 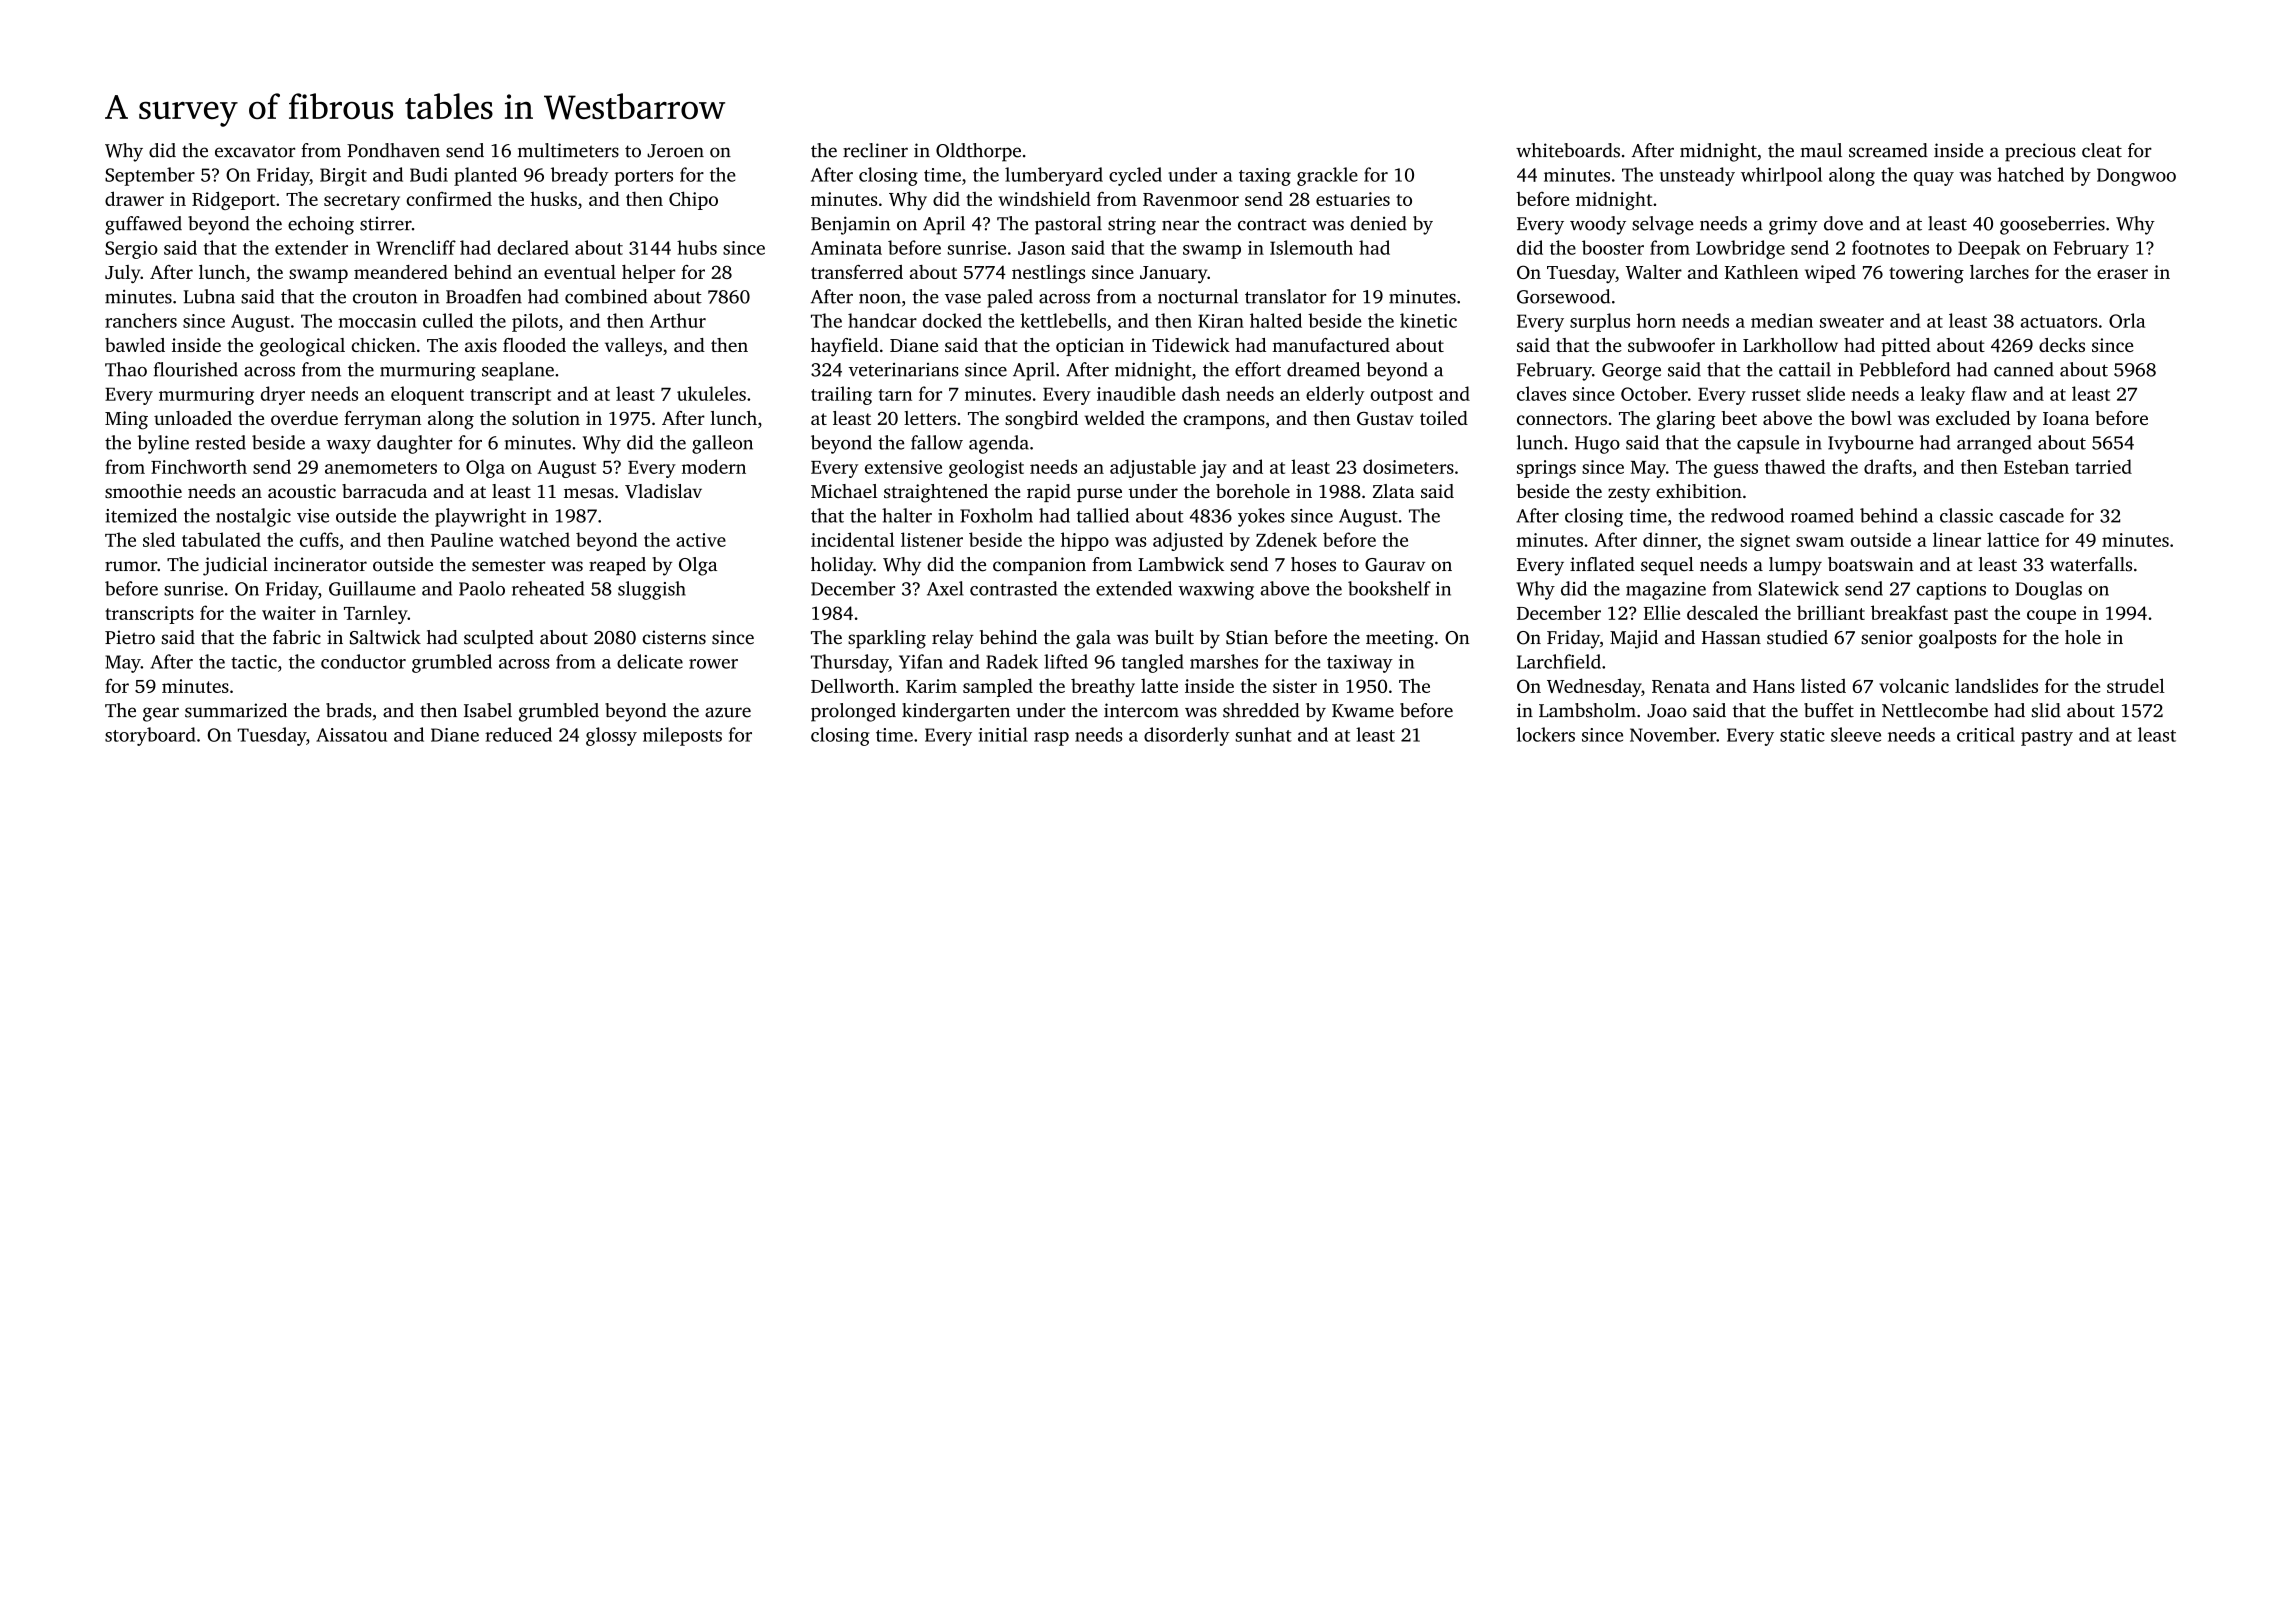 I want to click on summarized, so click(x=236, y=710).
